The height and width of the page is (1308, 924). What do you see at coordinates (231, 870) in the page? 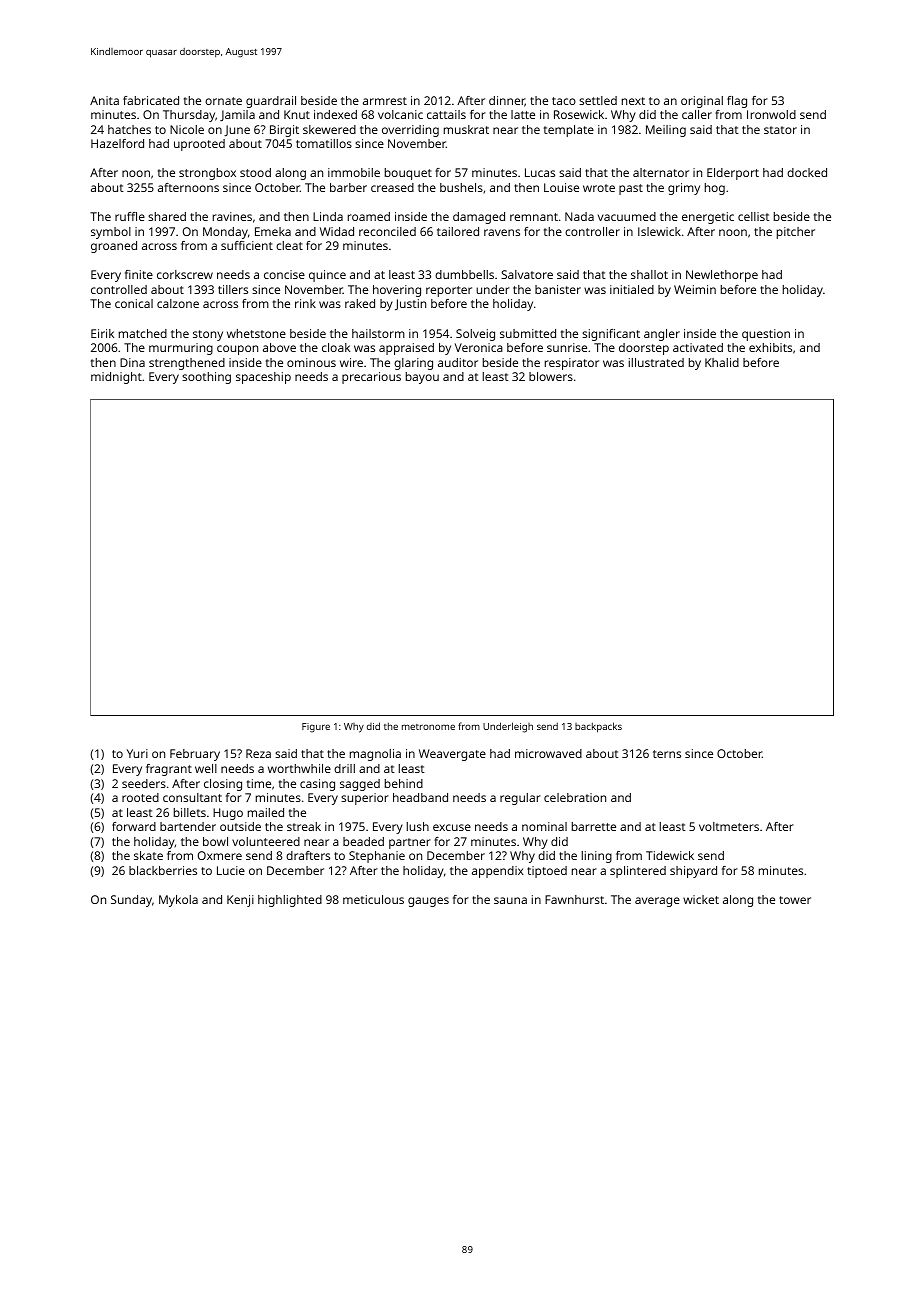
I see `Lucie` at bounding box center [231, 870].
